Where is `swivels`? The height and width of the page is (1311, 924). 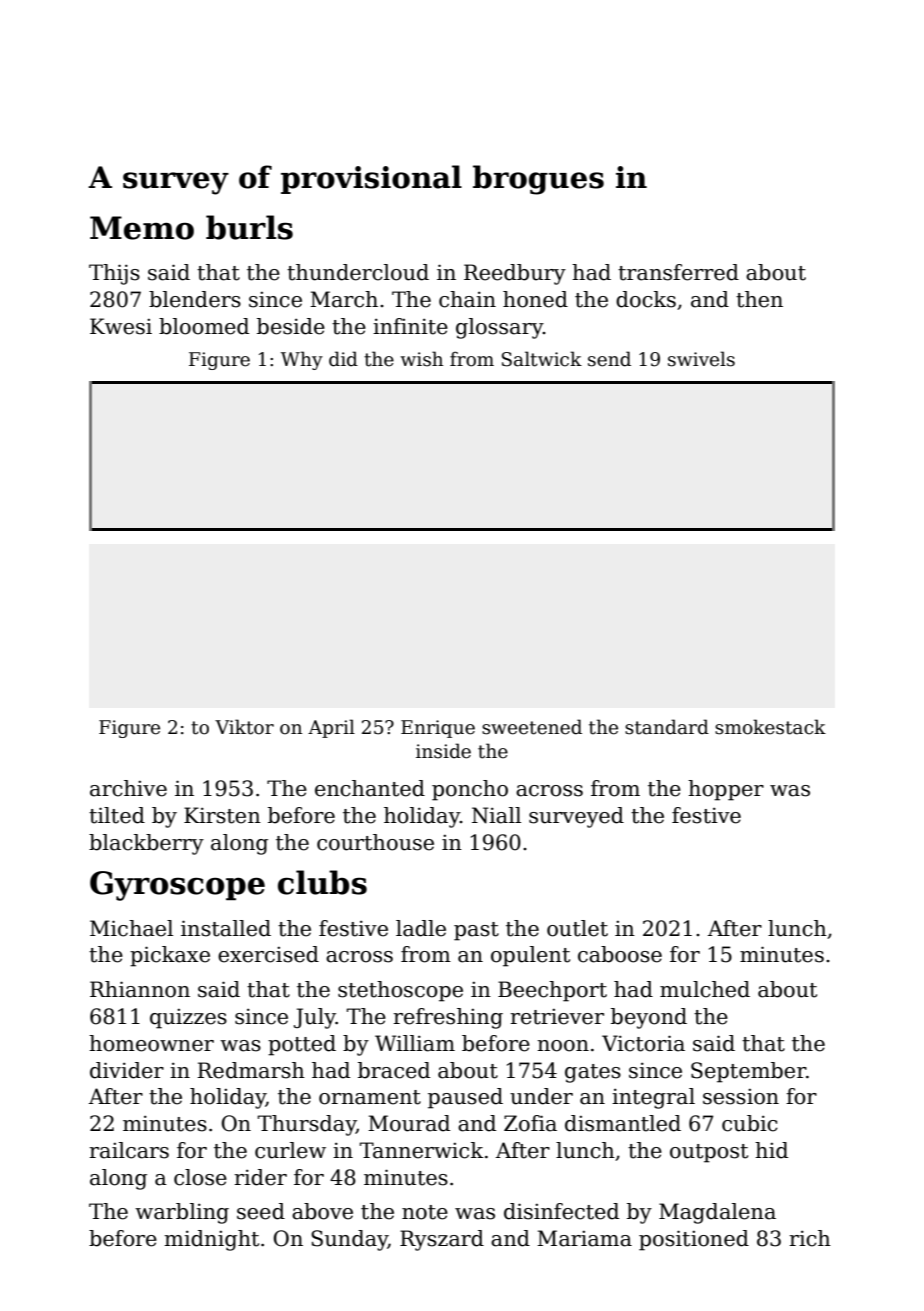
swivels is located at coordinates (701, 359).
